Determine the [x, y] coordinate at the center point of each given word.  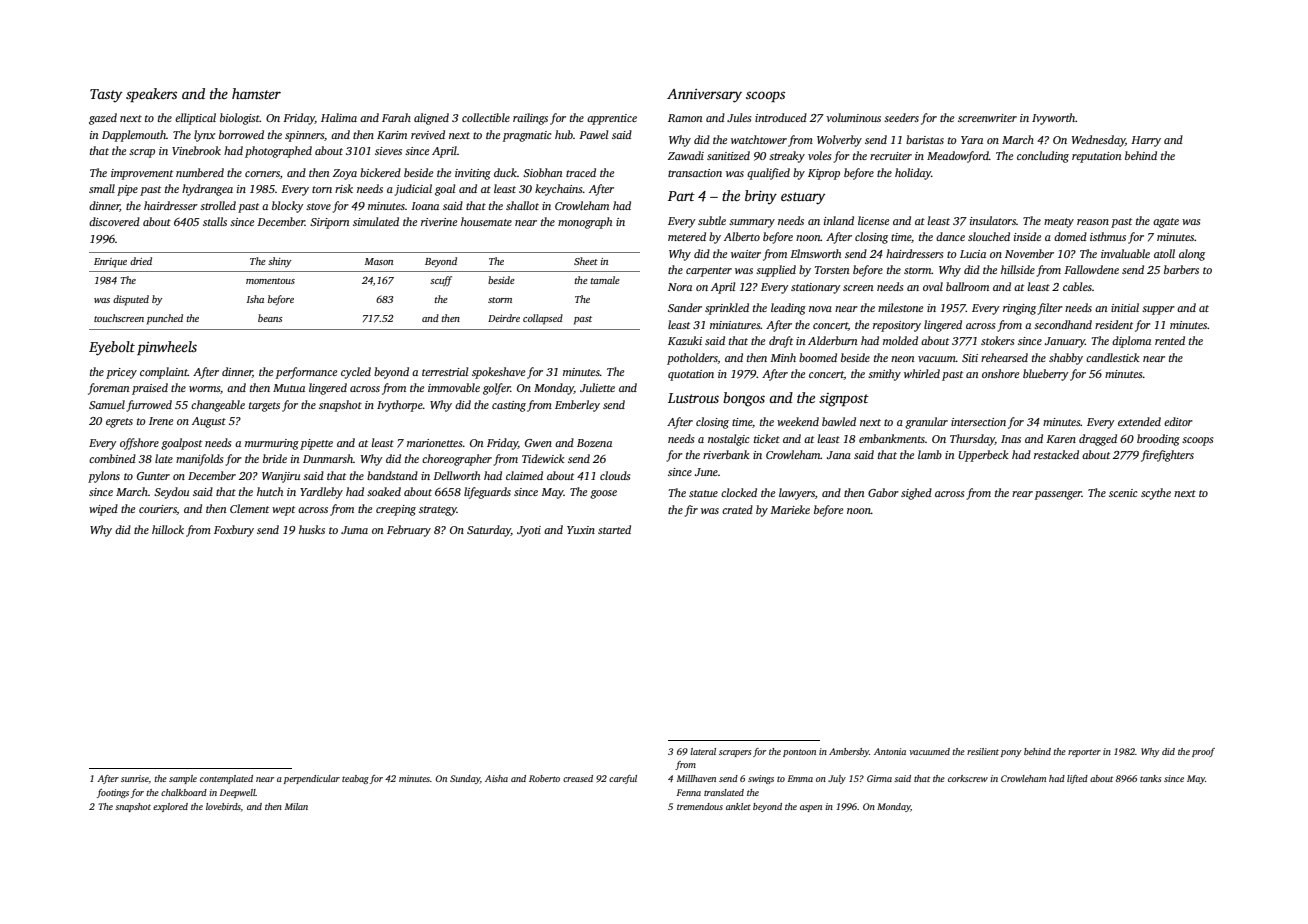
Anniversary [704, 96]
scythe [1156, 494]
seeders [901, 117]
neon [902, 359]
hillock [168, 529]
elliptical [195, 119]
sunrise [135, 778]
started [614, 529]
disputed [131, 300]
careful [623, 779]
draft [781, 342]
